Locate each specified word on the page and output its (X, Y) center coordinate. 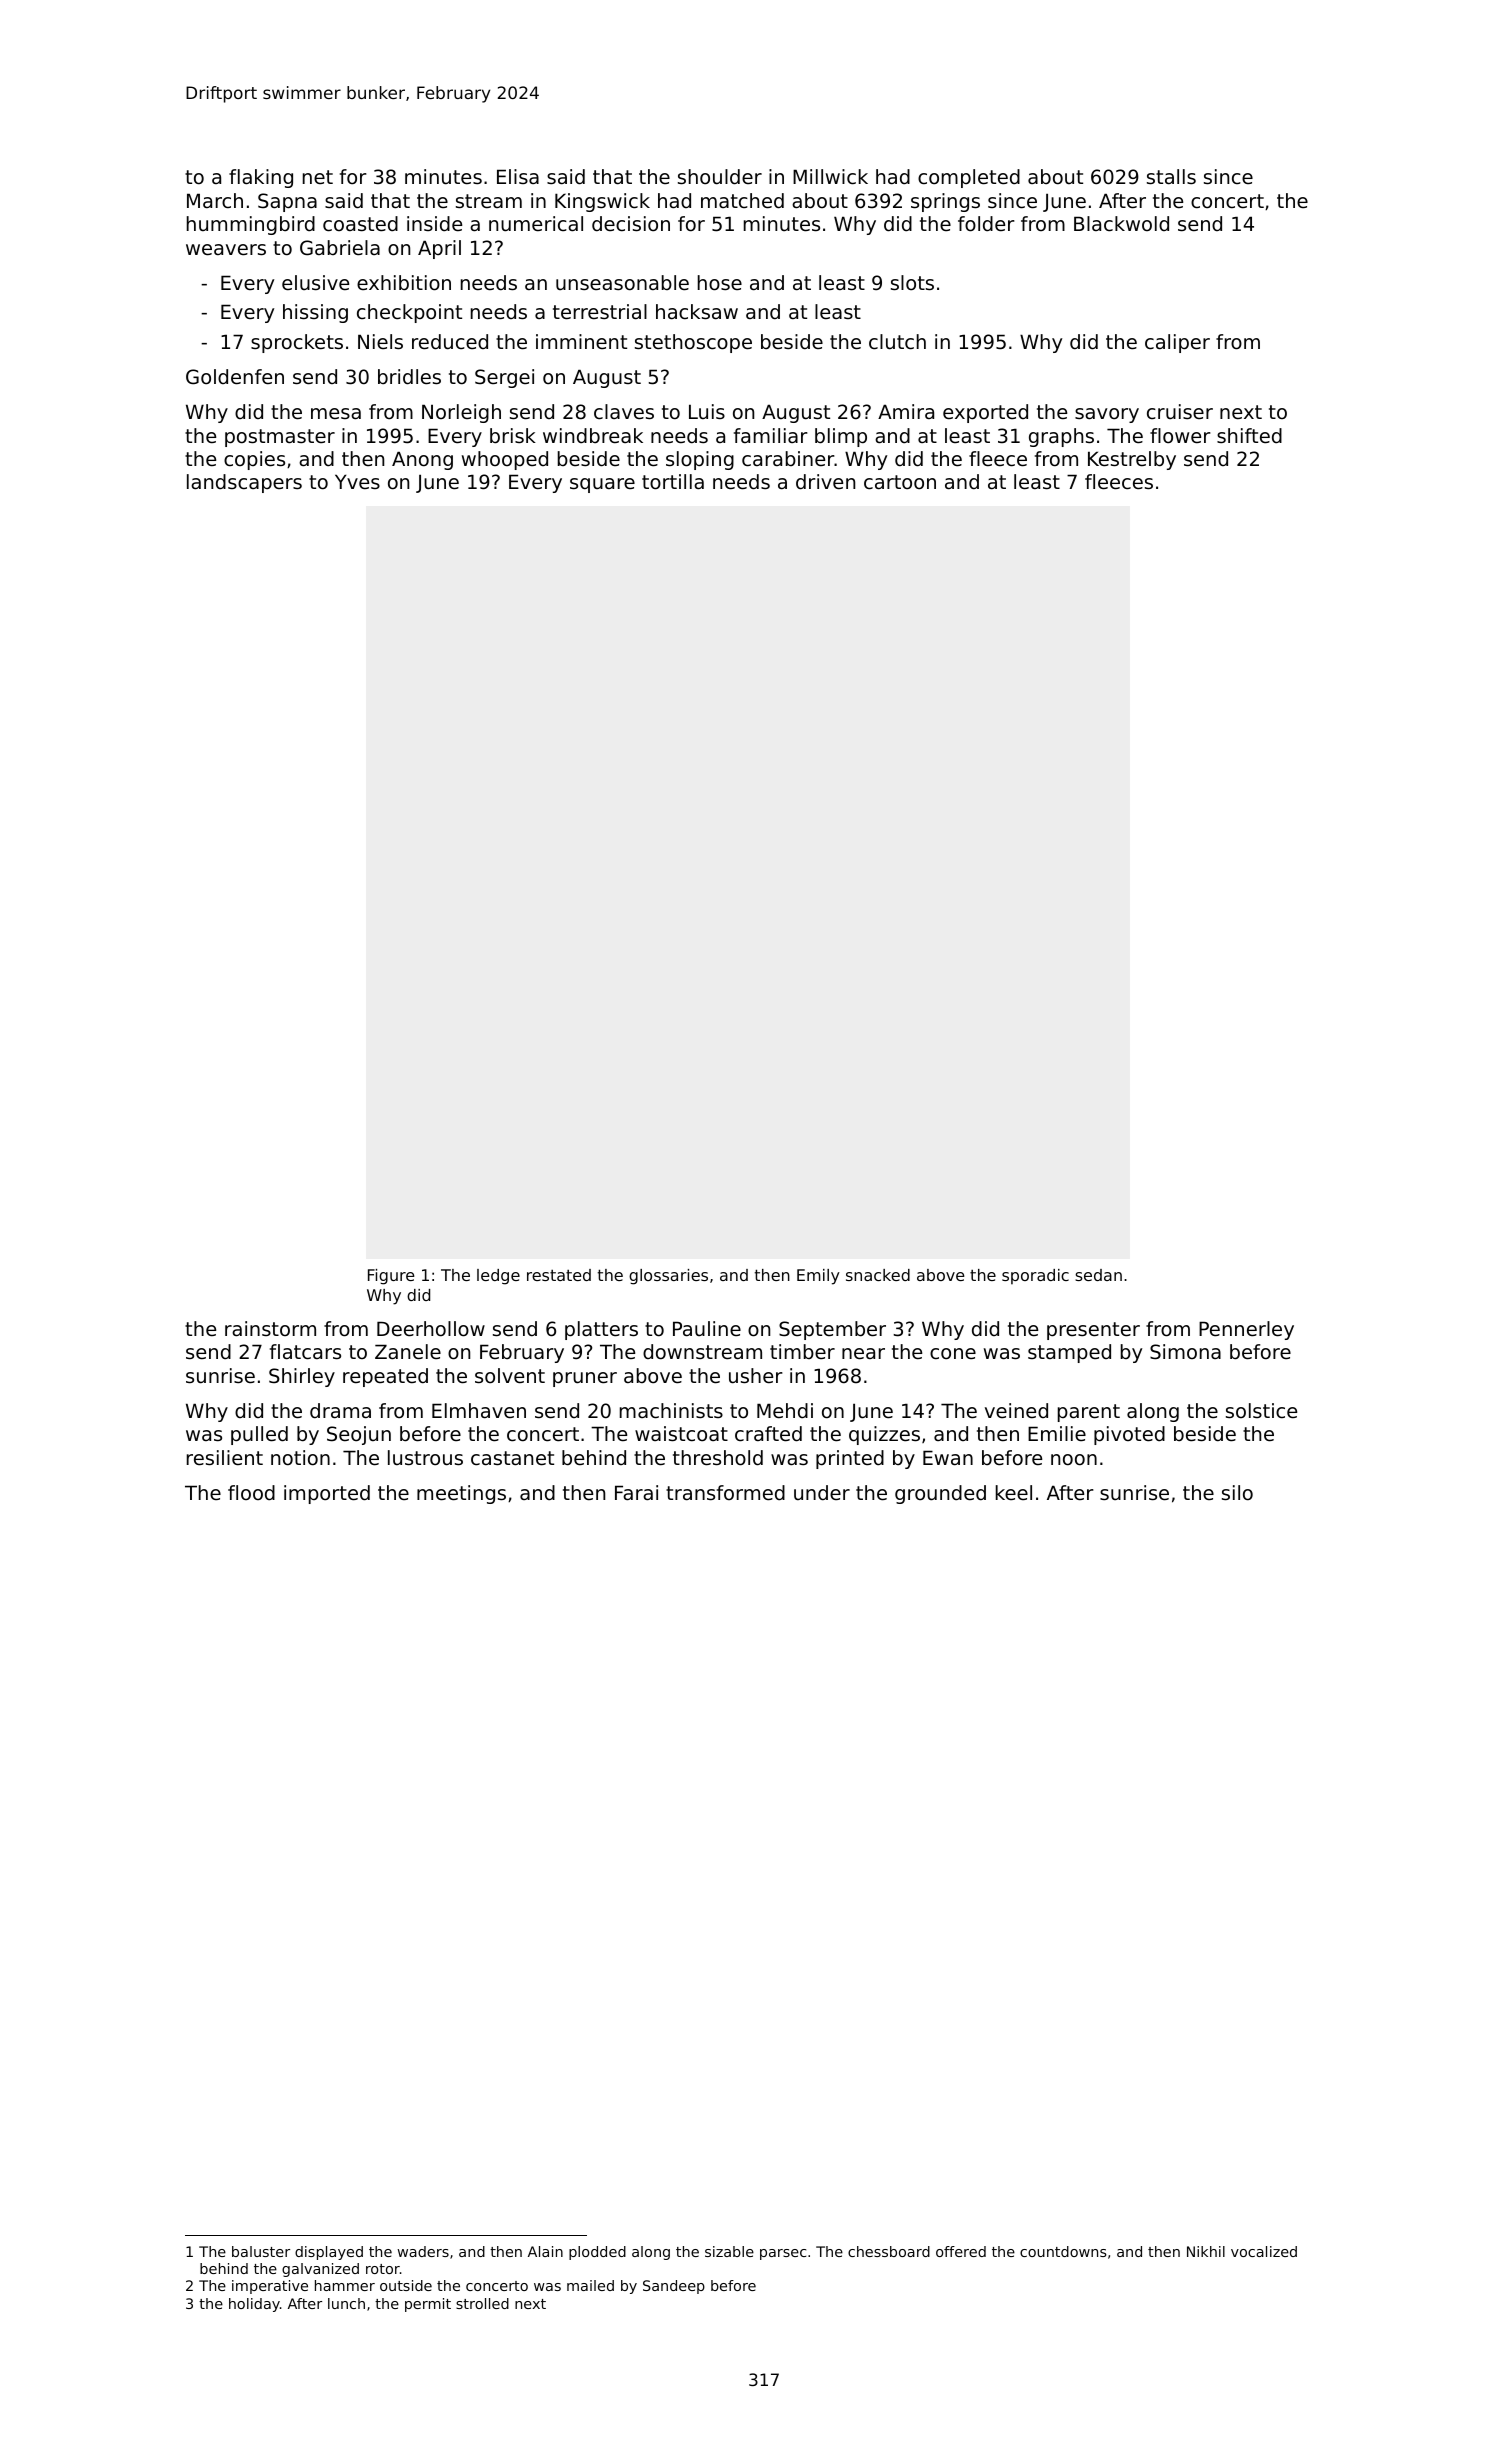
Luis (707, 411)
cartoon (900, 482)
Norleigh (461, 413)
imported (327, 1494)
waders (423, 2251)
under (822, 1493)
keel (1014, 1492)
